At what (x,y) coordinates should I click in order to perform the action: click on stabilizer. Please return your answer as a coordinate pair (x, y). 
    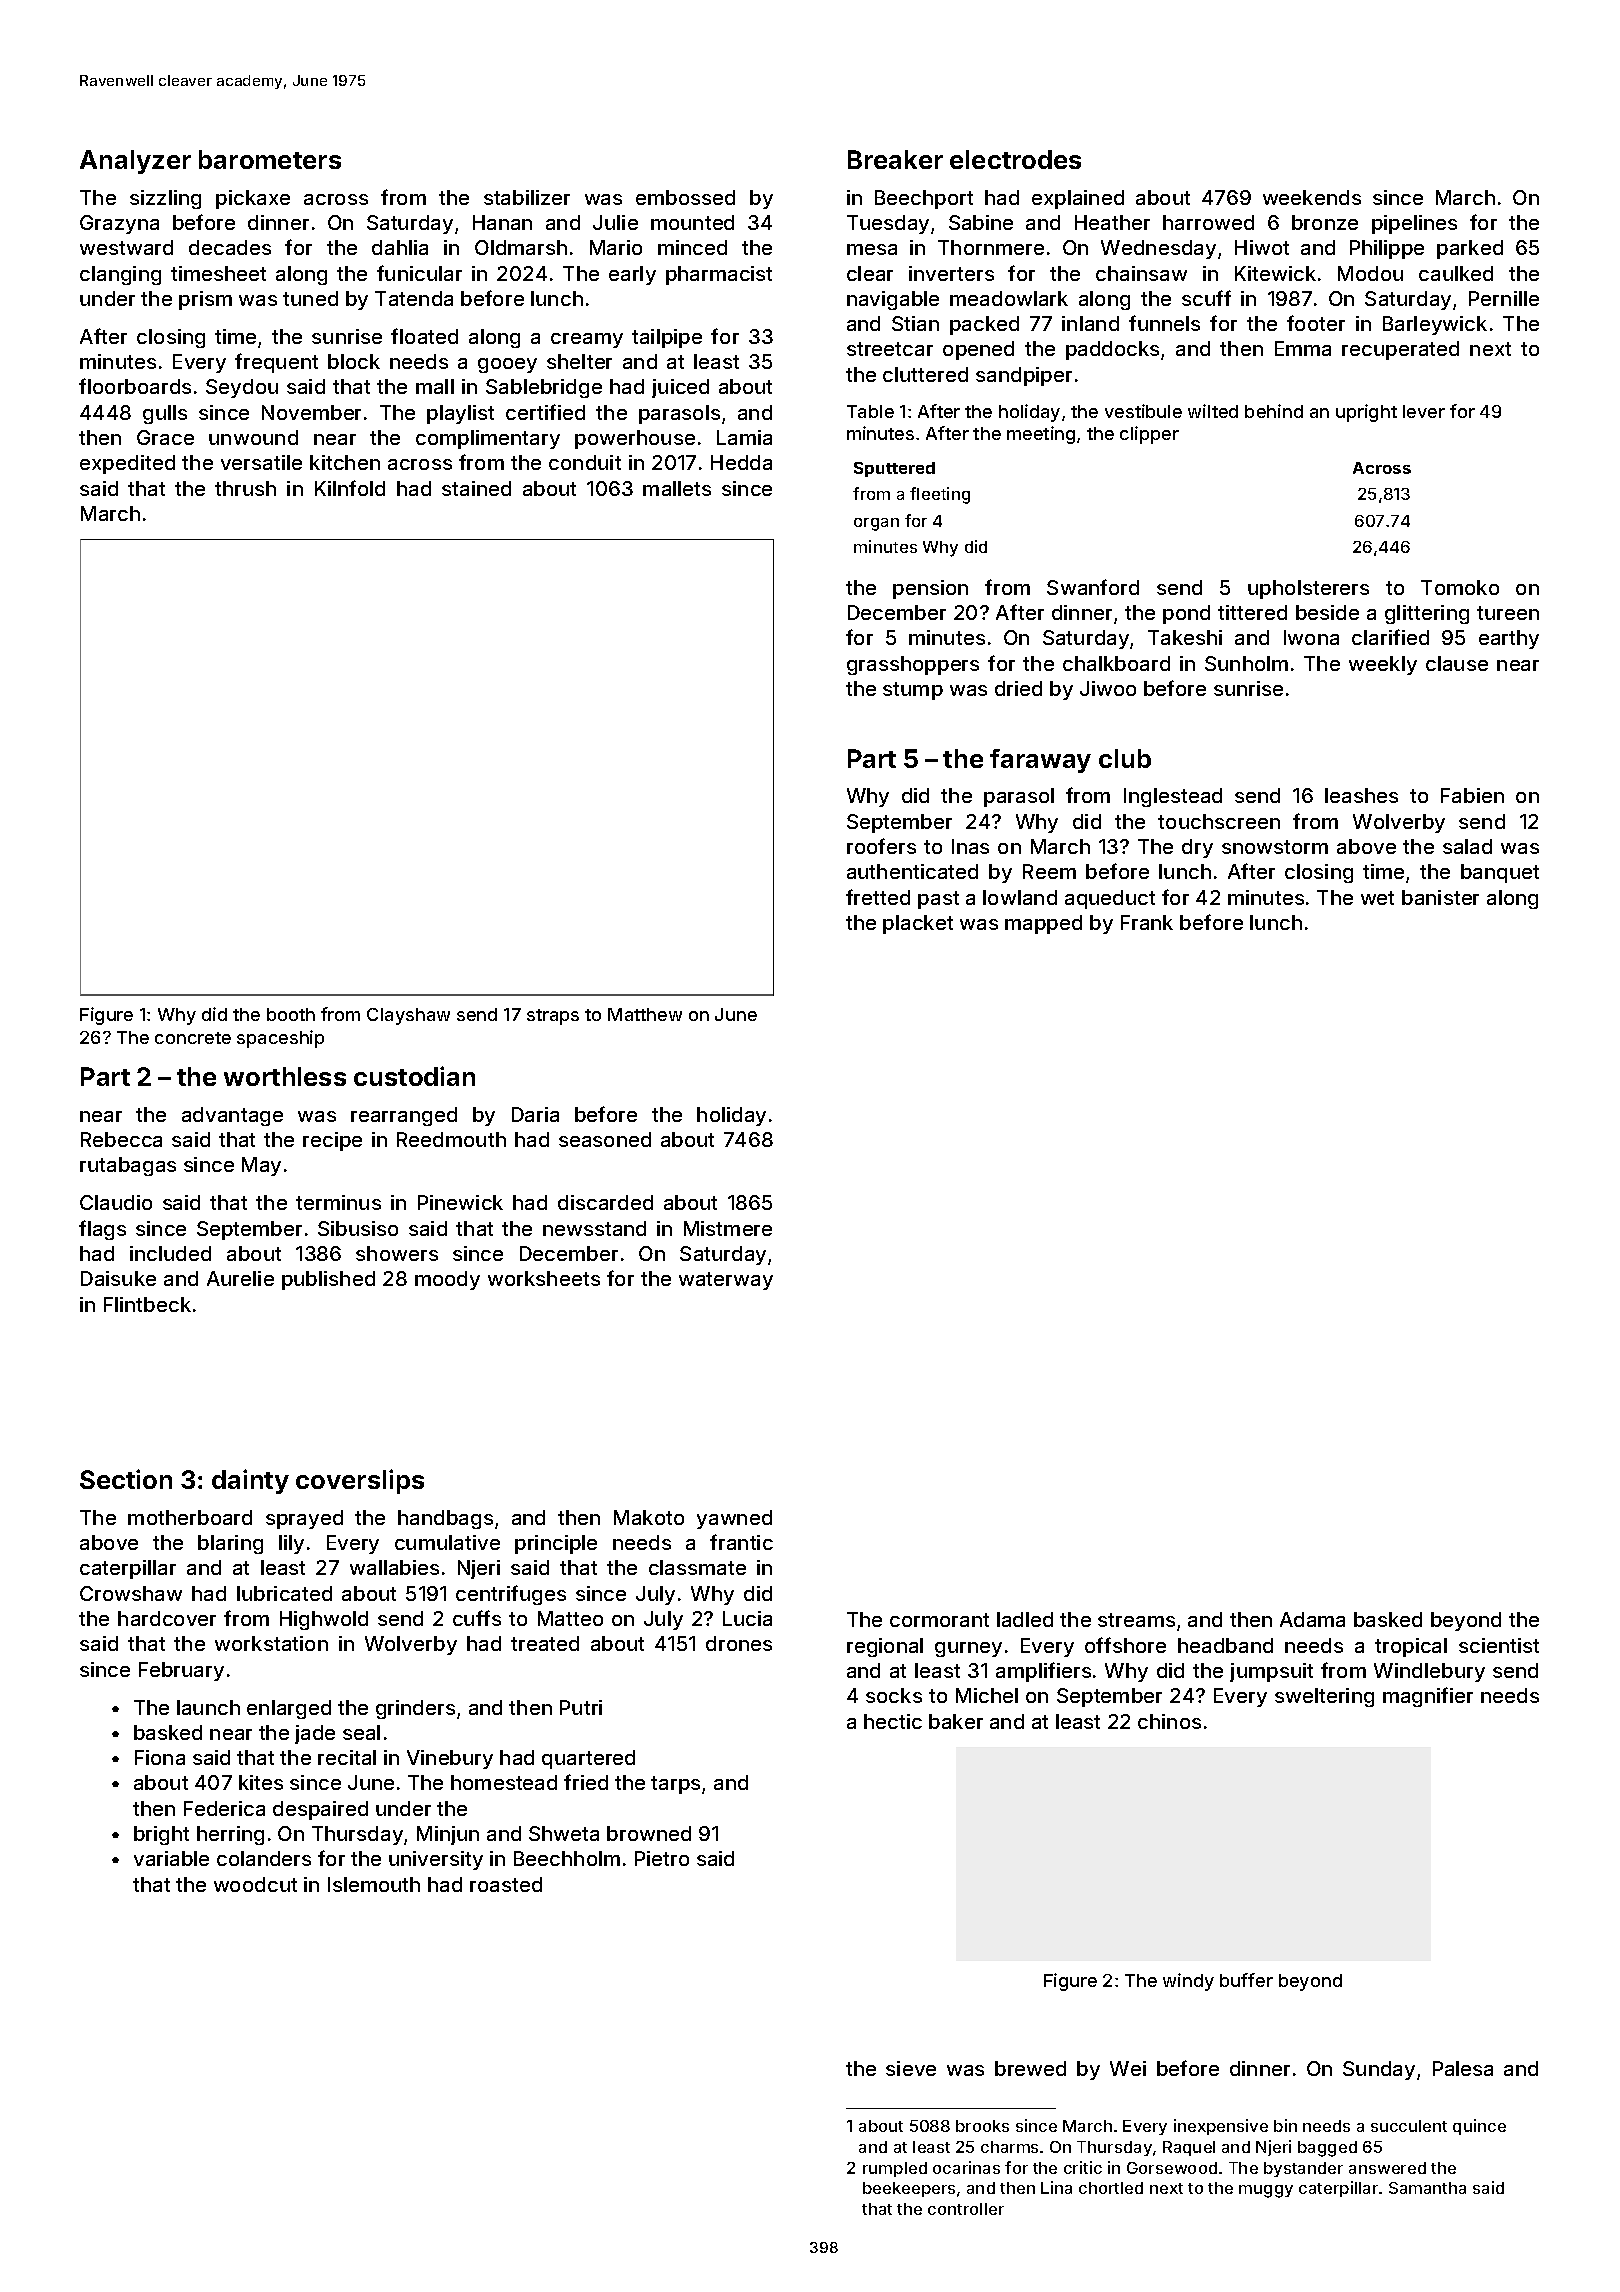
    Looking at the image, I should click on (527, 197).
